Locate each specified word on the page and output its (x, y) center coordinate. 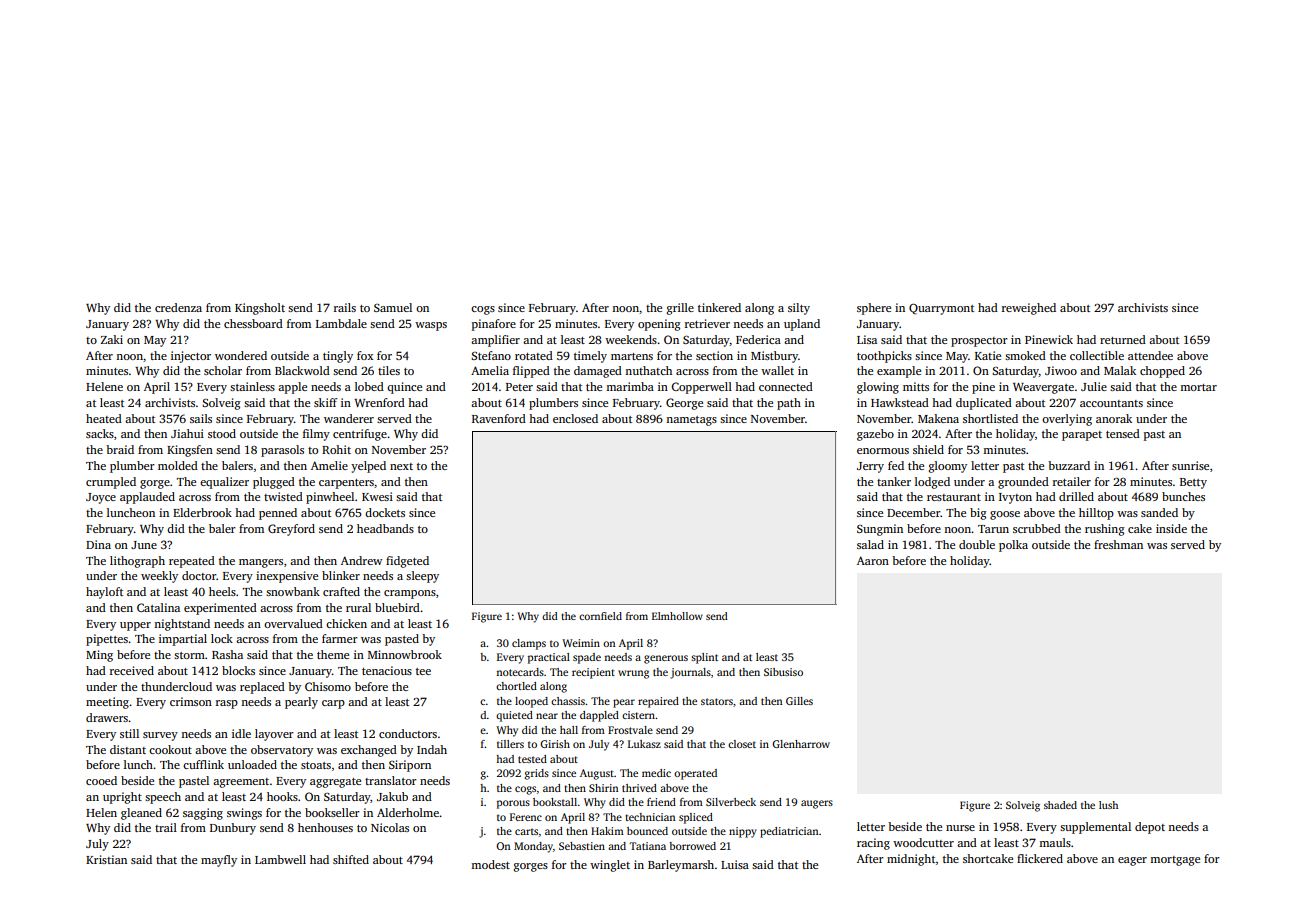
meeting (107, 703)
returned (1123, 339)
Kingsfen (190, 451)
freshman (1118, 544)
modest (490, 864)
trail (166, 827)
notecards (520, 672)
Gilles (799, 701)
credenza (178, 307)
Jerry (870, 467)
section (714, 355)
